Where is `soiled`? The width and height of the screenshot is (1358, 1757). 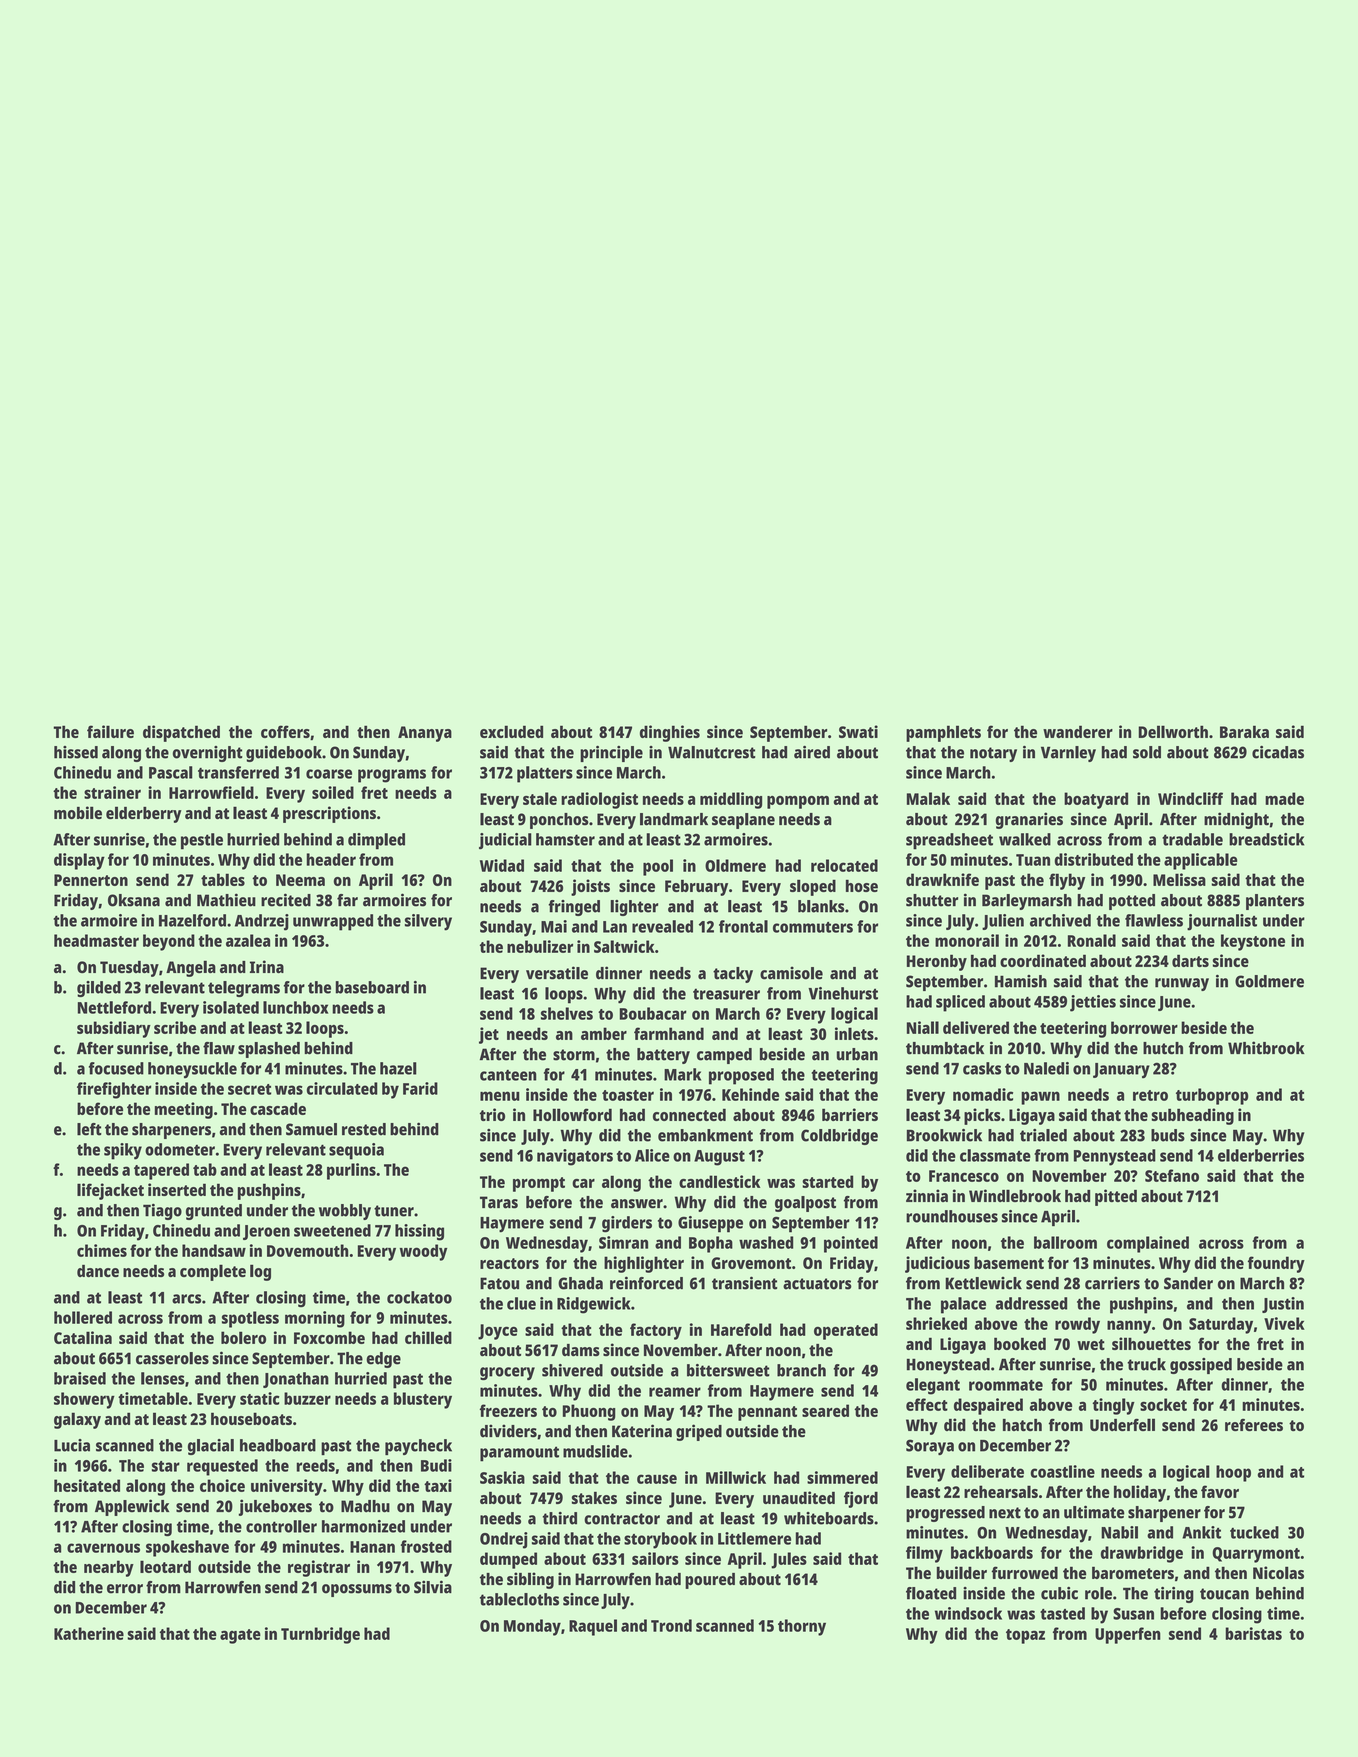
soiled is located at coordinates (333, 792).
